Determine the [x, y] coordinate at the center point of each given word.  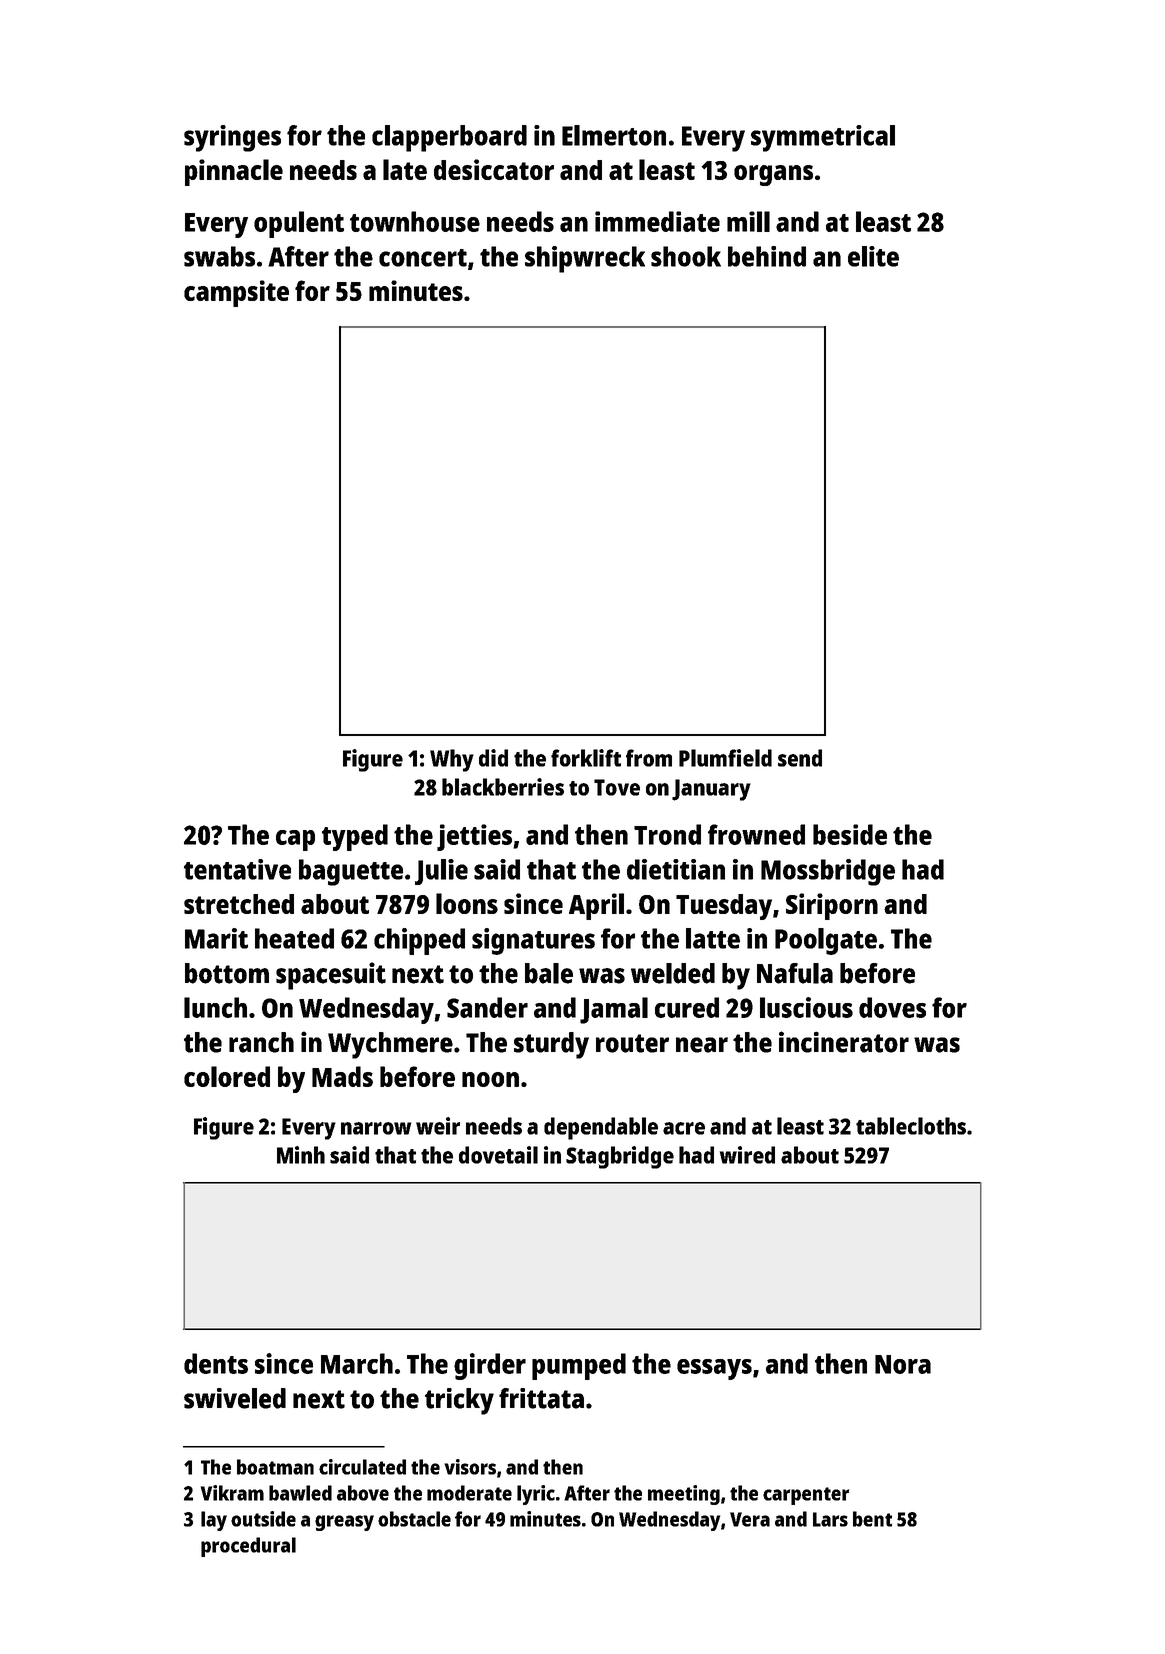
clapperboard [449, 138]
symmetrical [823, 138]
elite [873, 256]
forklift [586, 758]
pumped [579, 1366]
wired [747, 1155]
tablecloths [911, 1126]
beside [850, 834]
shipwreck [585, 259]
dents [216, 1363]
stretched [239, 904]
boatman [275, 1467]
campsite [236, 293]
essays [714, 1369]
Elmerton [614, 135]
